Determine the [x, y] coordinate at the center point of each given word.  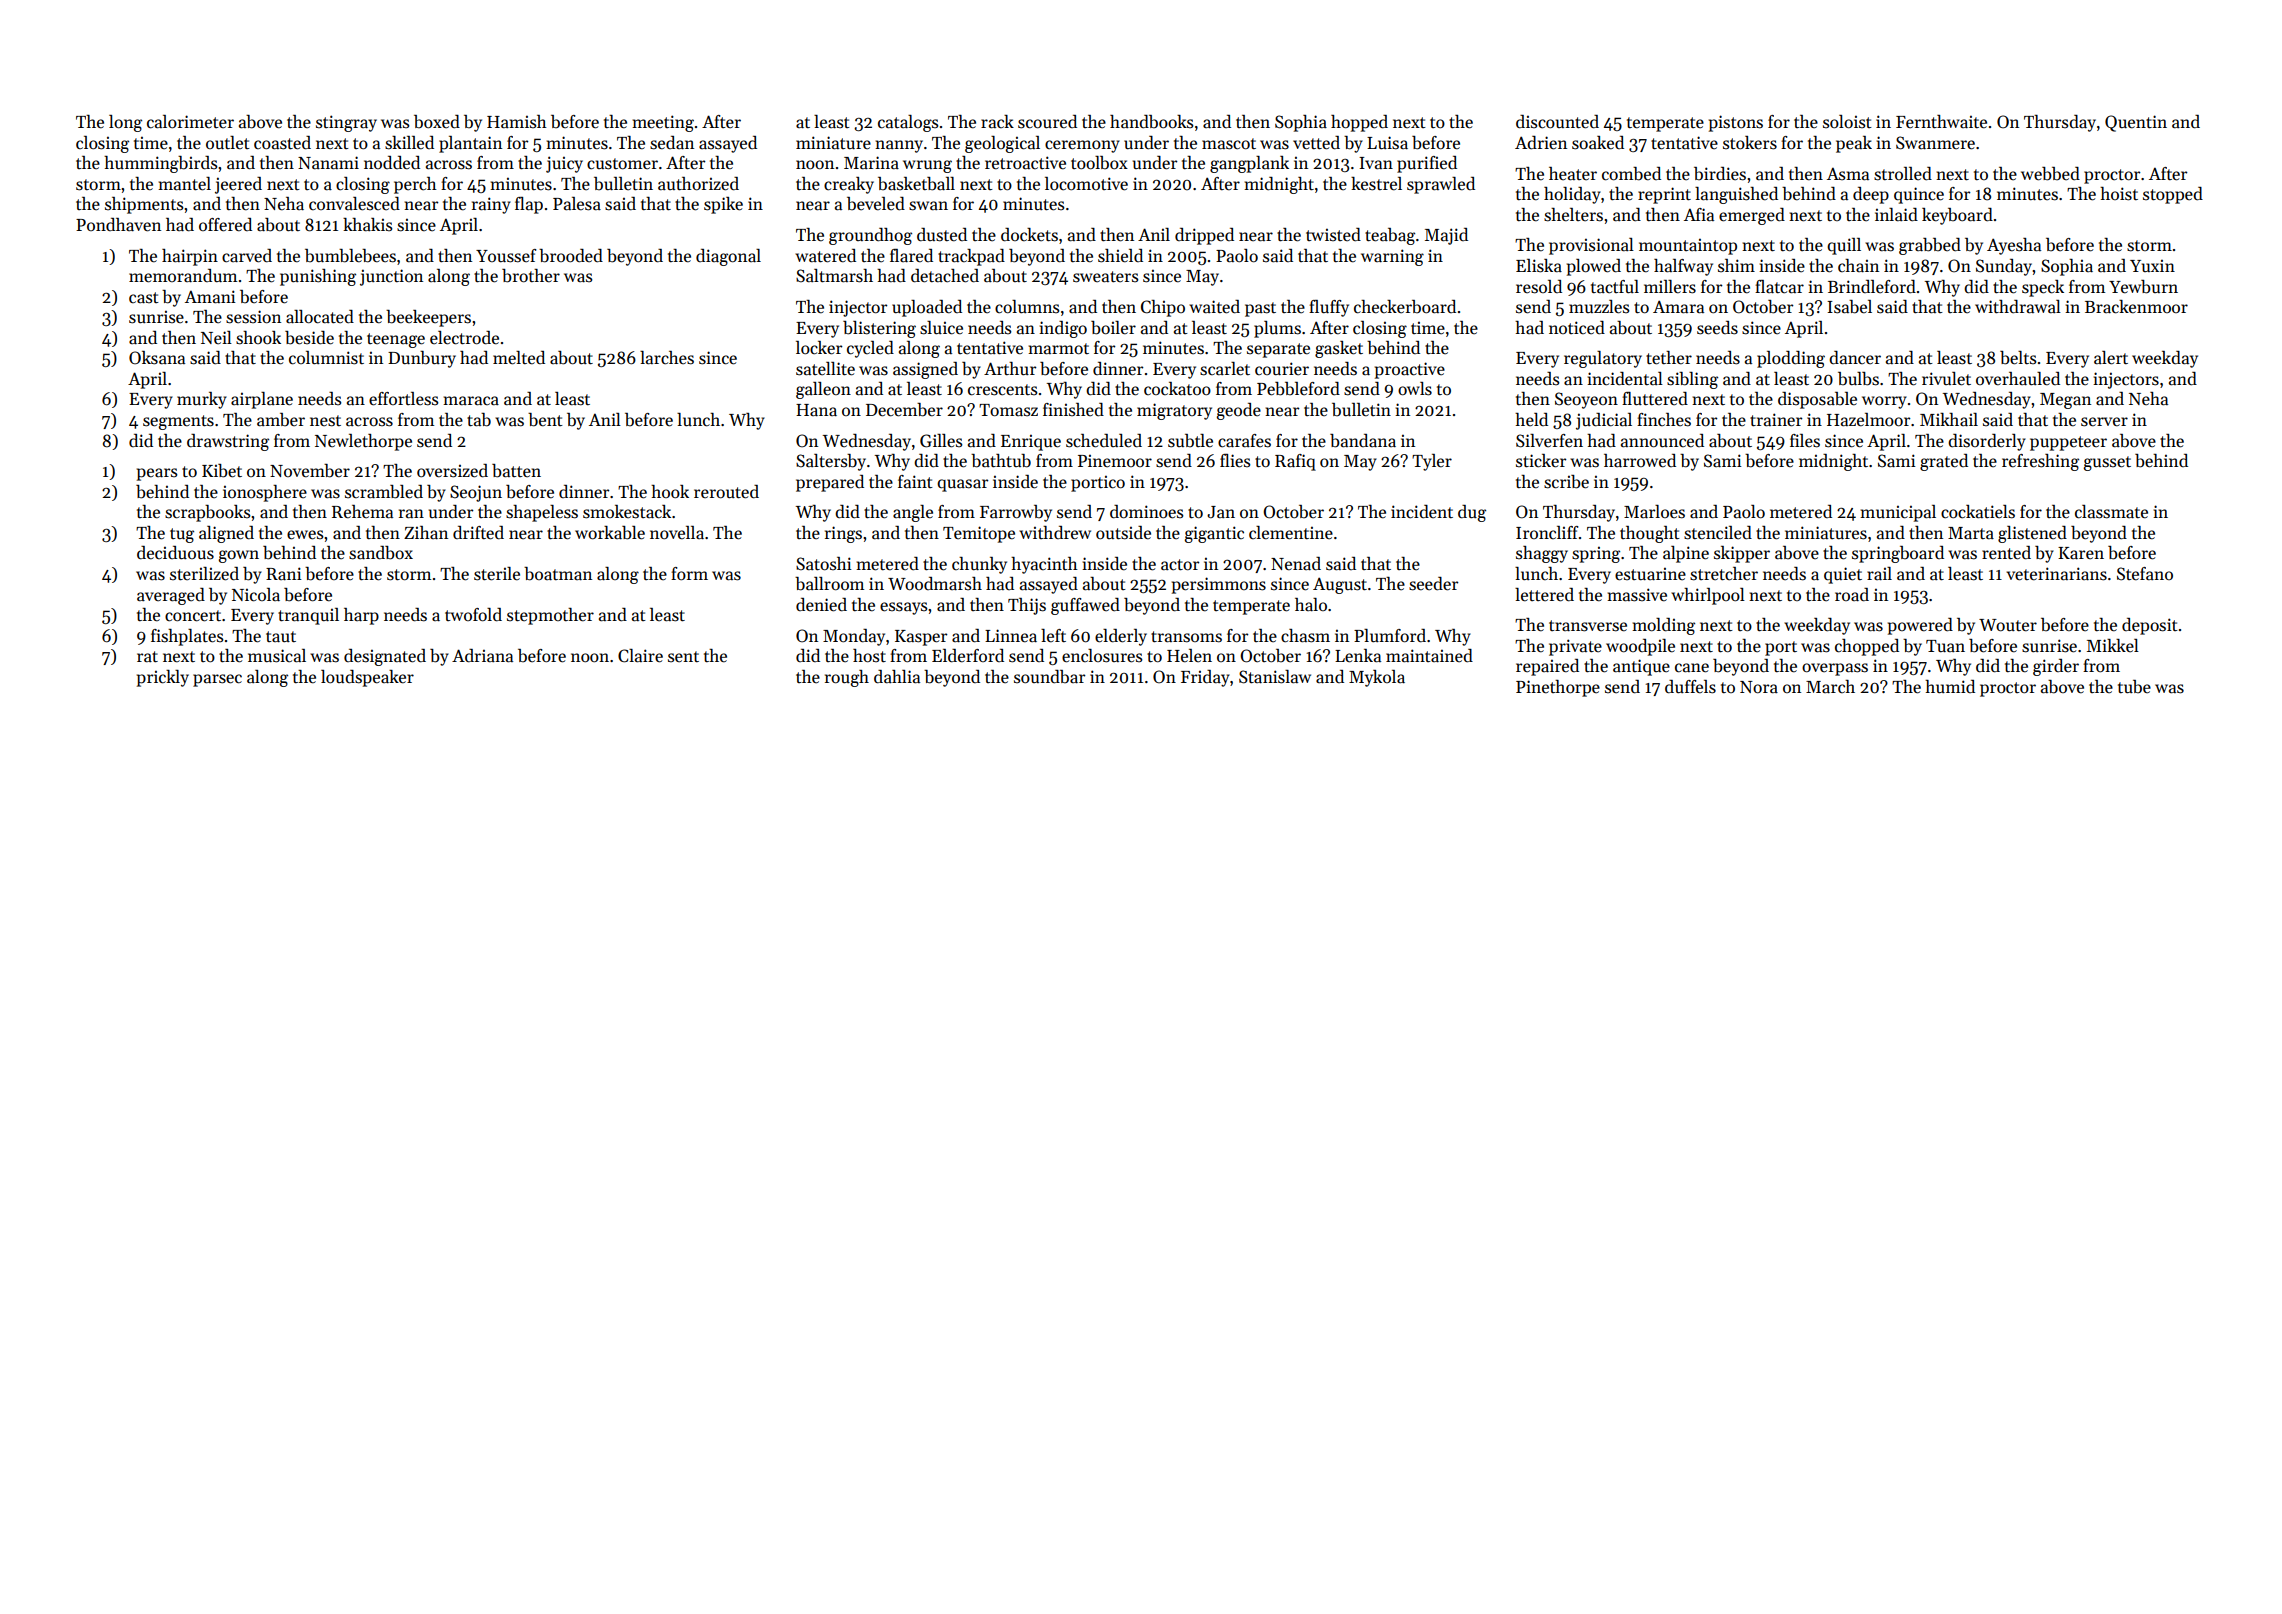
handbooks [1151, 122]
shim [1736, 265]
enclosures [1102, 656]
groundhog [870, 236]
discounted [1557, 122]
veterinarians [2056, 574]
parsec [217, 680]
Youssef [506, 256]
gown [239, 556]
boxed [437, 122]
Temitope [979, 534]
